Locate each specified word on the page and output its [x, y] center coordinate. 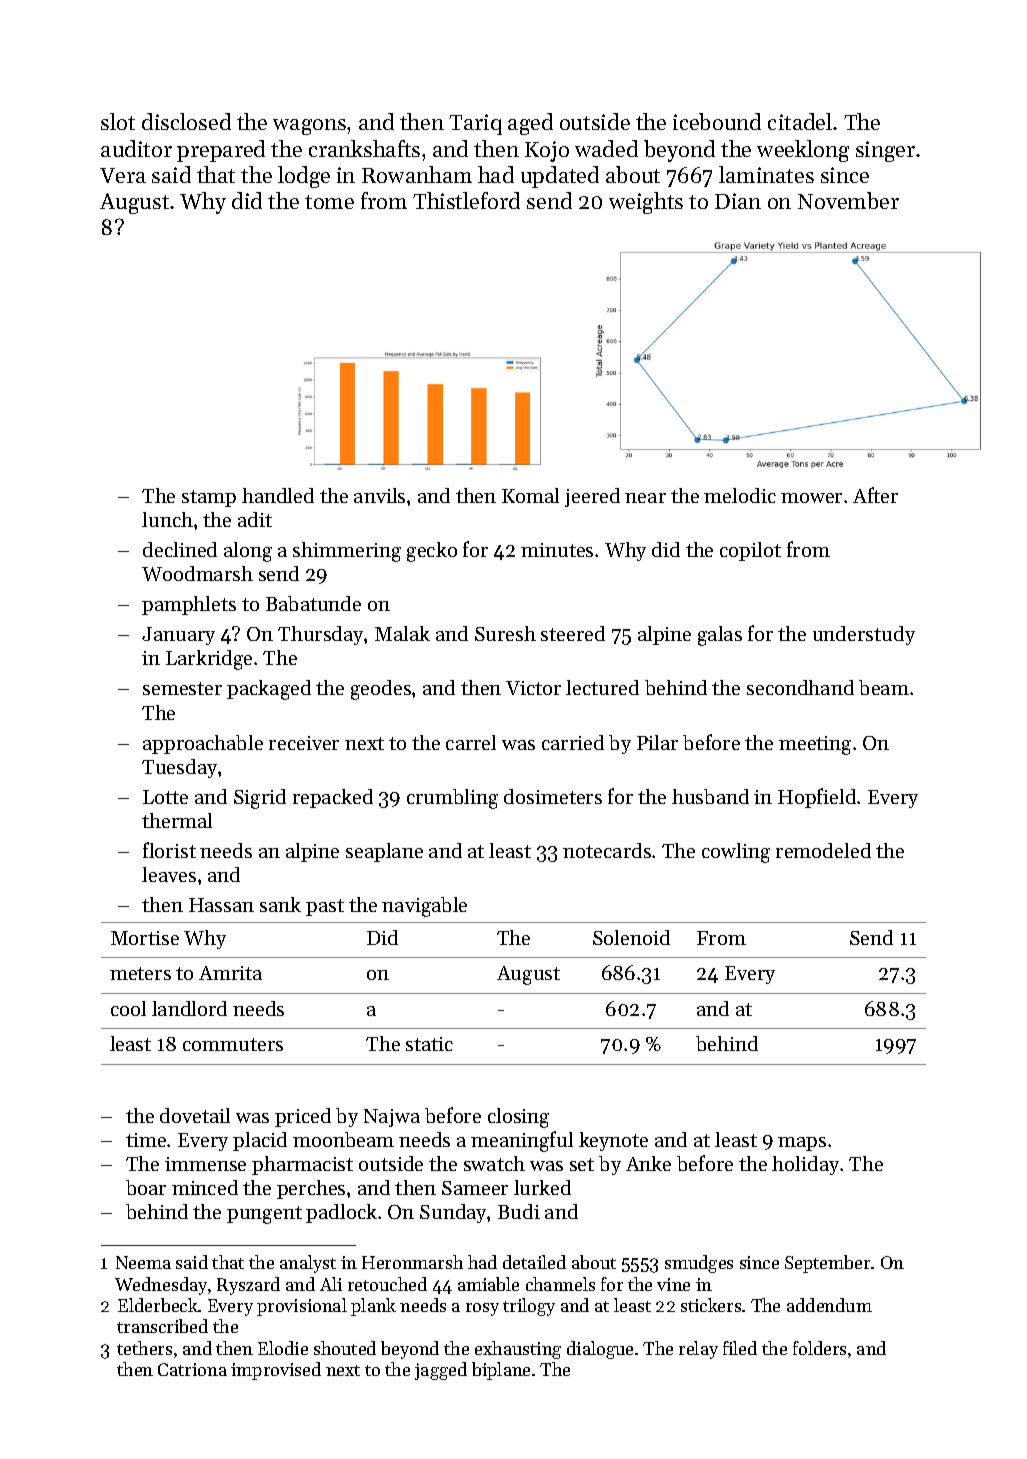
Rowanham [417, 174]
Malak [402, 633]
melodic [740, 495]
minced [205, 1187]
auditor [136, 148]
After [875, 495]
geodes [381, 690]
